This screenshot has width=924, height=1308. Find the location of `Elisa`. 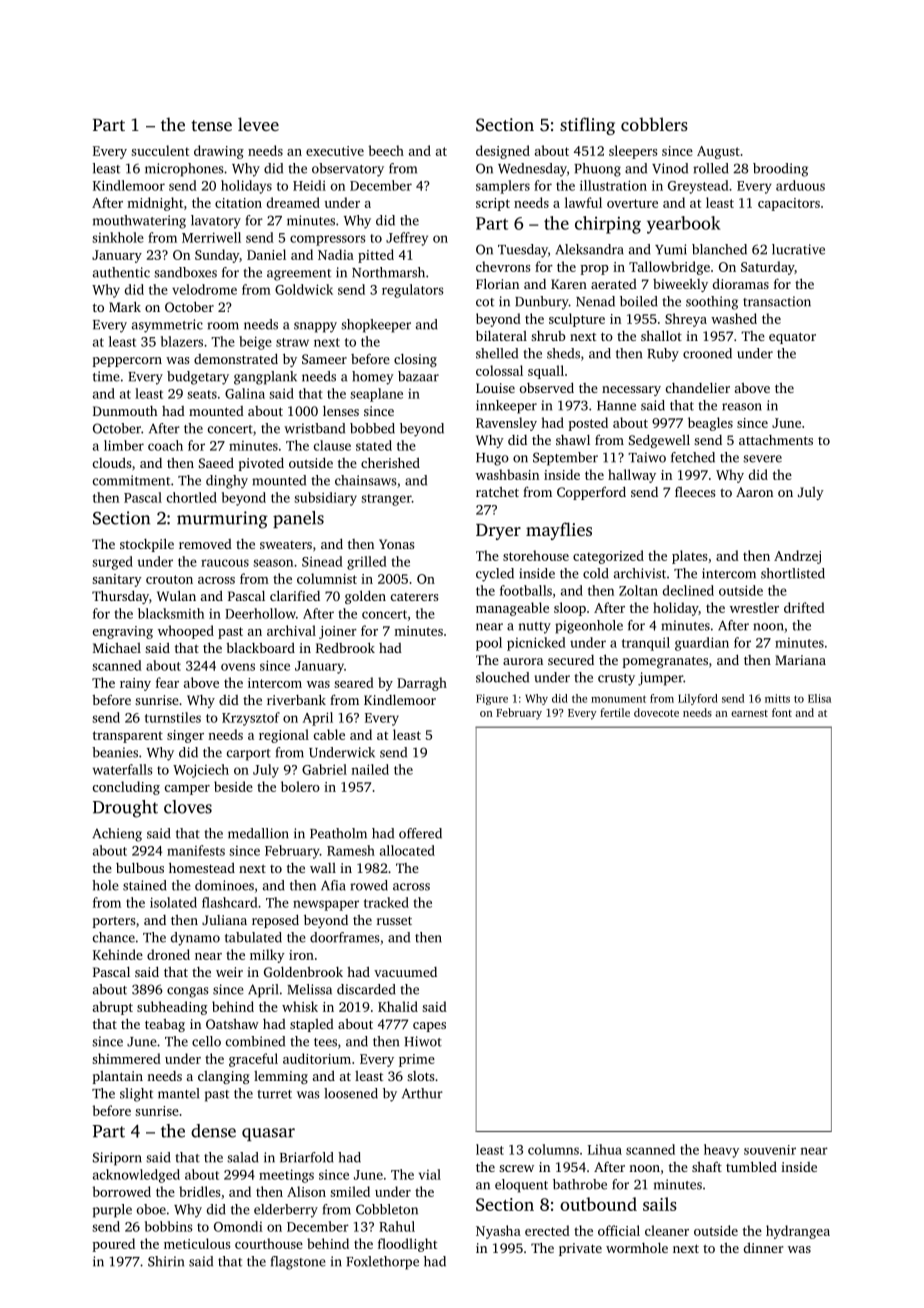

Elisa is located at coordinates (819, 698).
